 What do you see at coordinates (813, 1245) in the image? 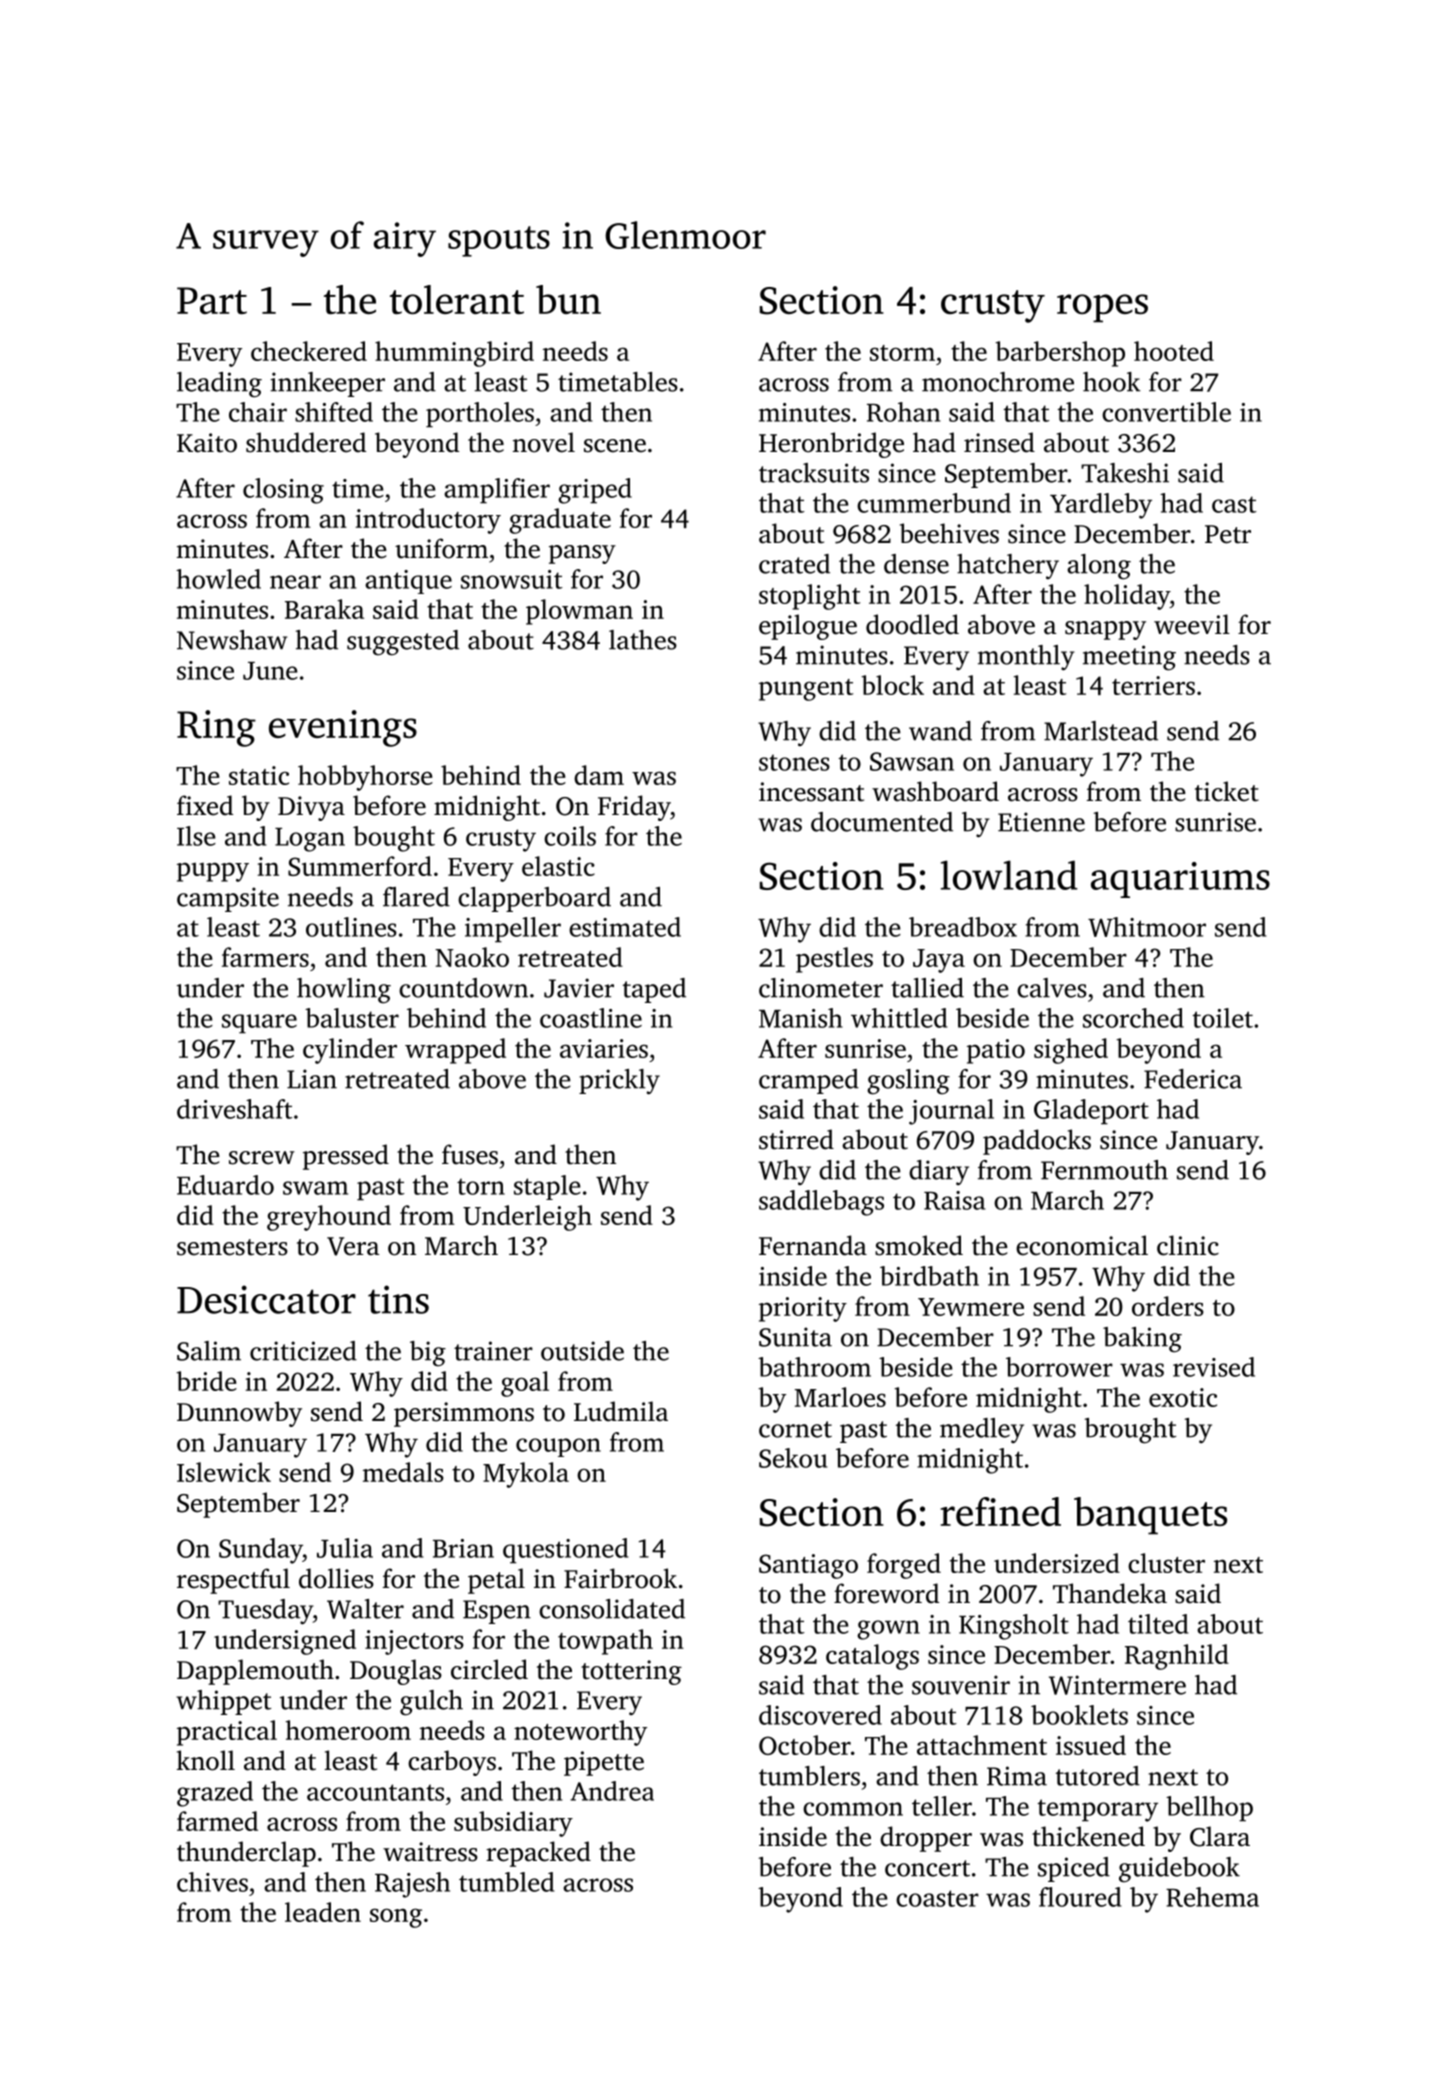
I see `Fernanda` at bounding box center [813, 1245].
